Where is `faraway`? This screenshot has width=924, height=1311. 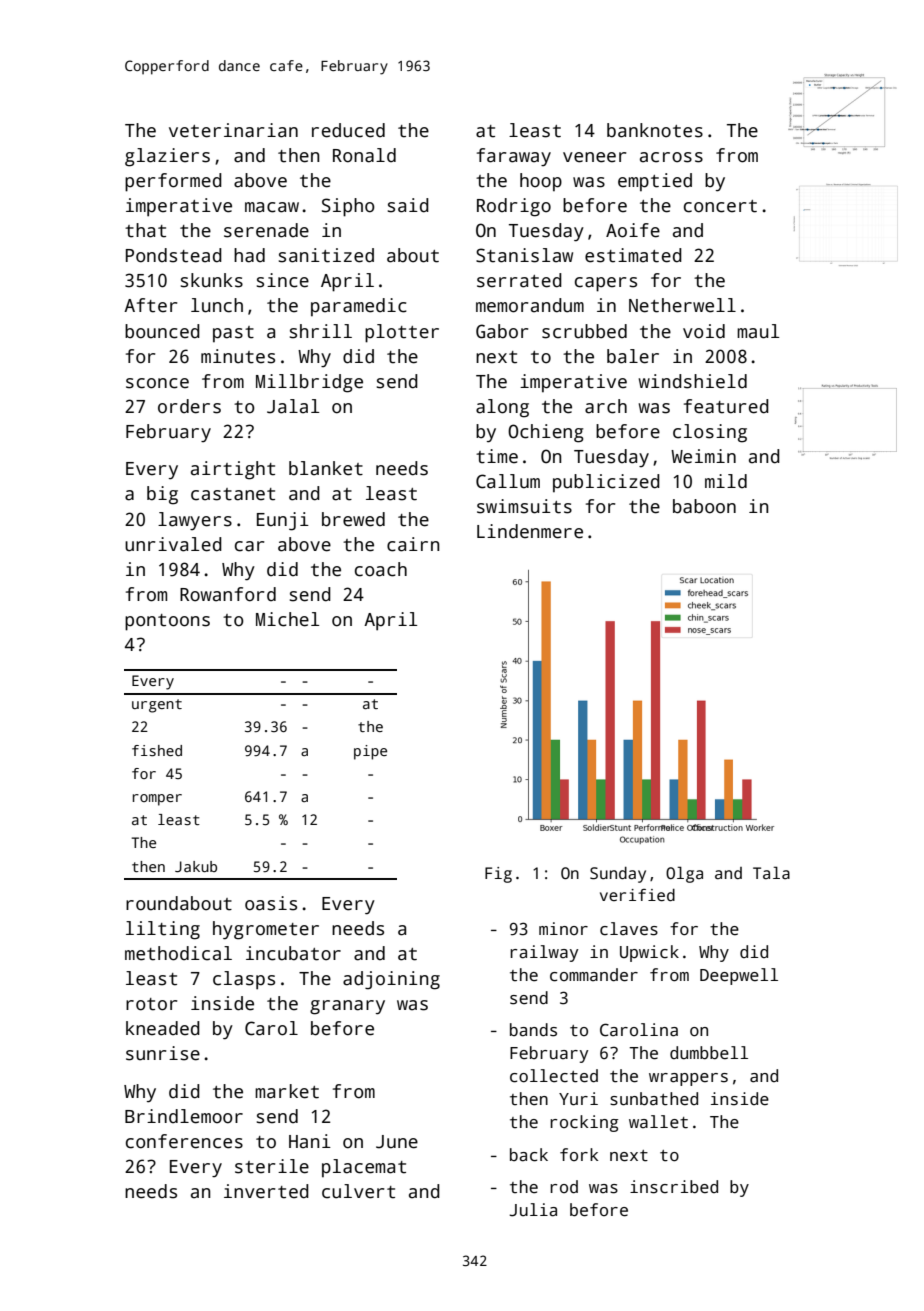
faraway is located at coordinates (514, 157).
